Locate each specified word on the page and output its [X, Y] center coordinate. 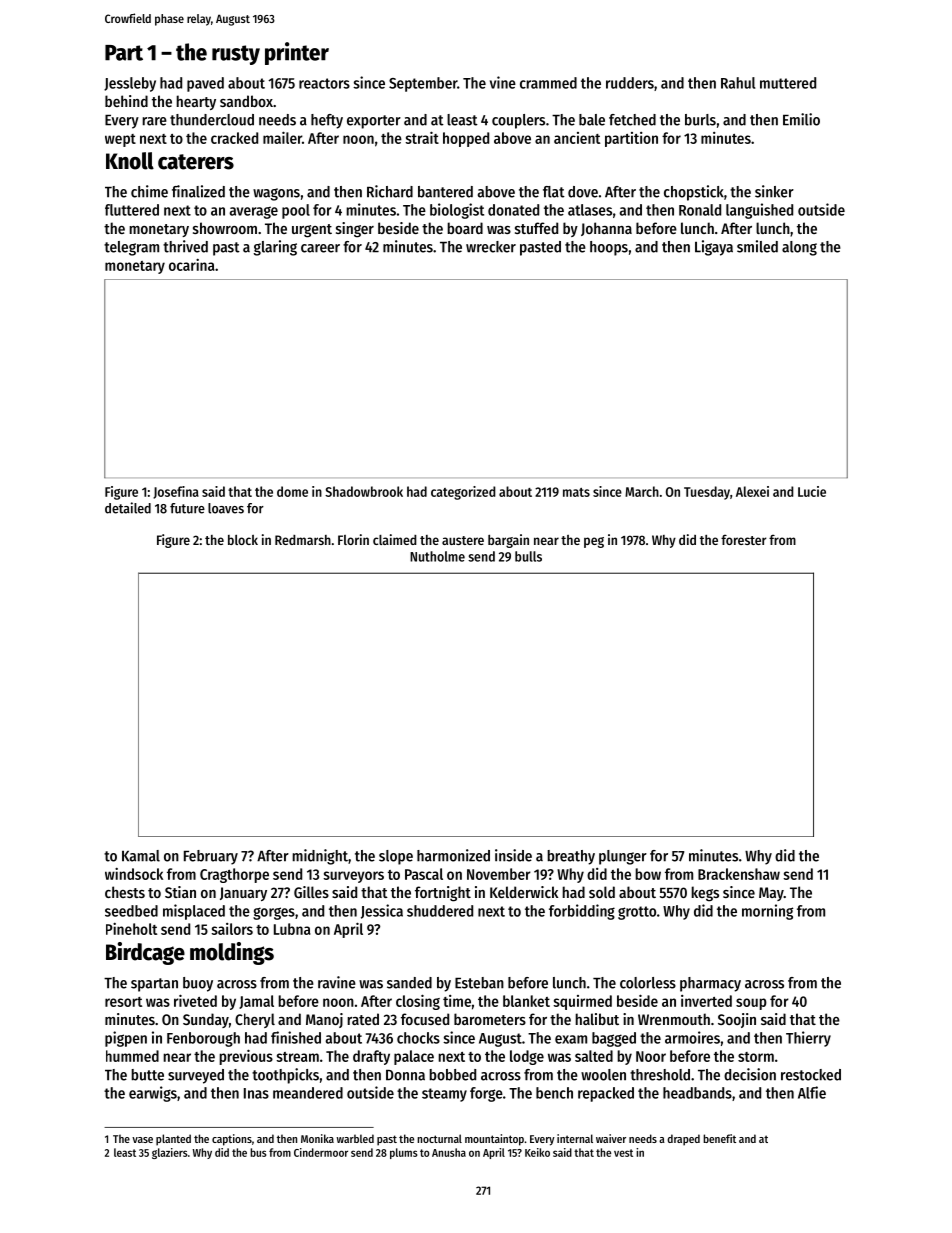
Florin [353, 539]
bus [258, 1152]
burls [700, 120]
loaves [226, 508]
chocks [418, 1038]
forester [743, 540]
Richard [390, 191]
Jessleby [130, 84]
